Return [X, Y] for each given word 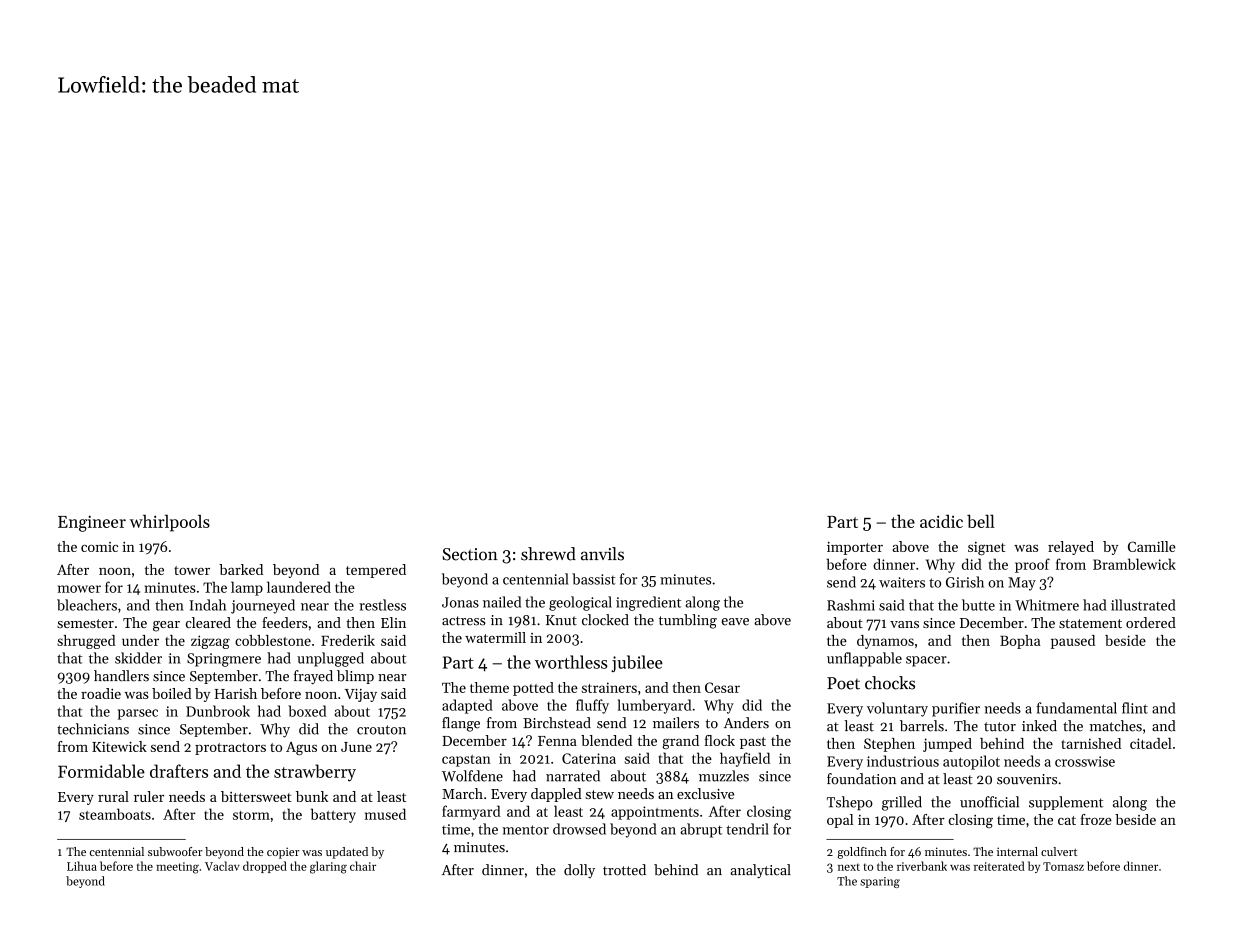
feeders [285, 622]
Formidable [101, 771]
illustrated [1143, 605]
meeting [177, 868]
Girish [965, 582]
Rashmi [851, 605]
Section [470, 554]
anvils [602, 554]
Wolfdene [472, 776]
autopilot [971, 762]
